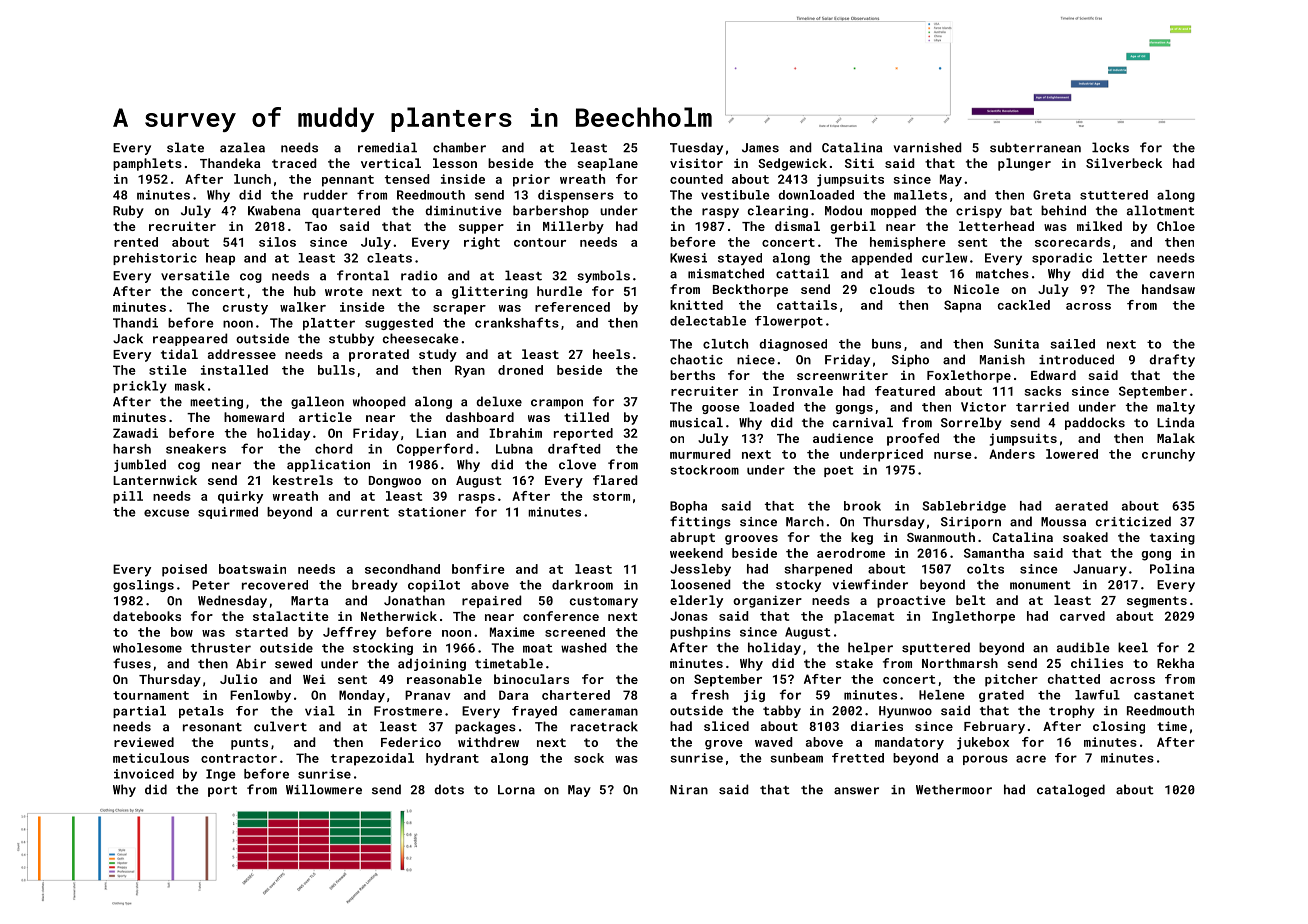 This image has height=924, width=1308. Describe the element at coordinates (220, 259) in the image. I see `heap` at that location.
